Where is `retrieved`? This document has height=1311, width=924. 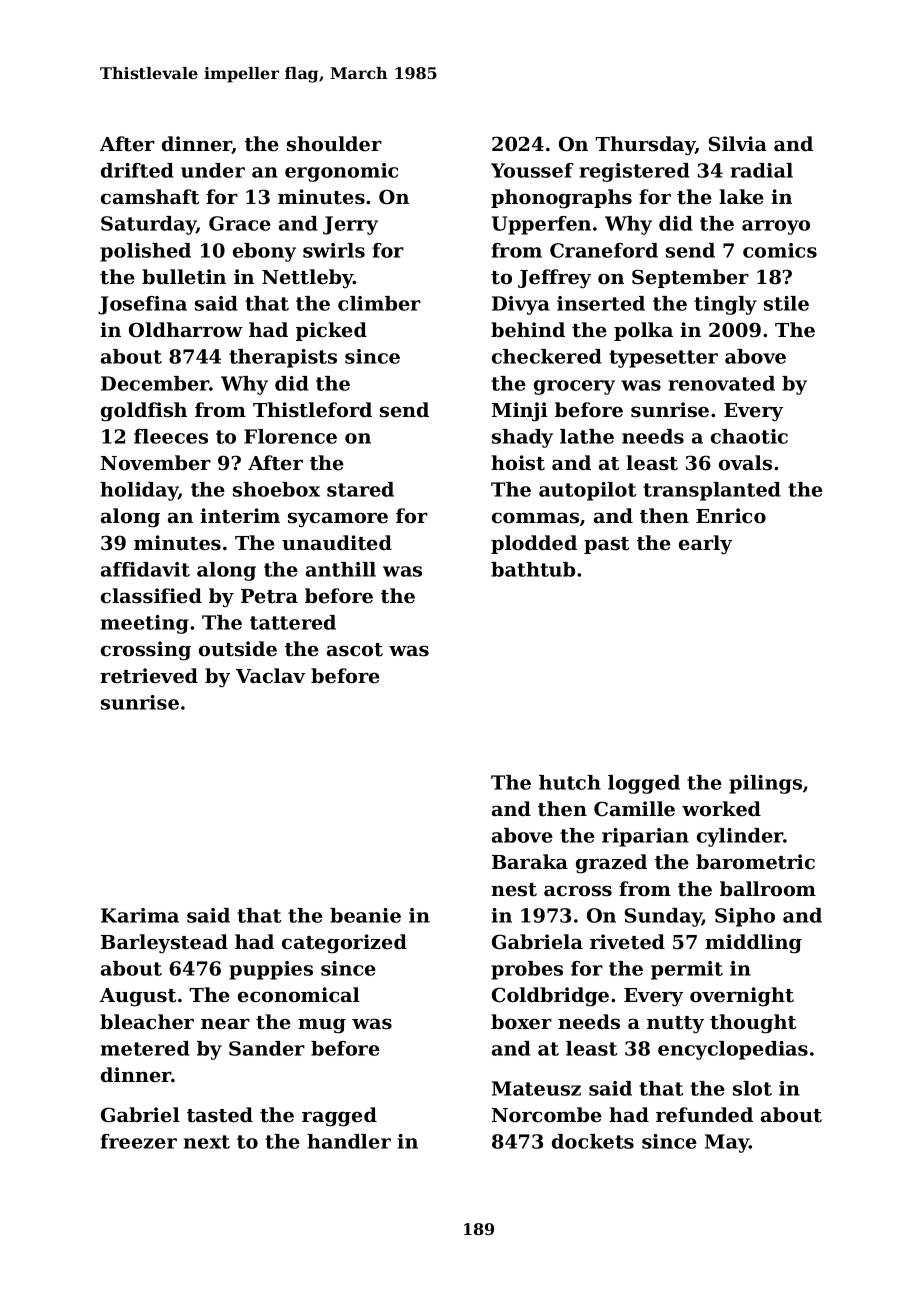 retrieved is located at coordinates (149, 676).
